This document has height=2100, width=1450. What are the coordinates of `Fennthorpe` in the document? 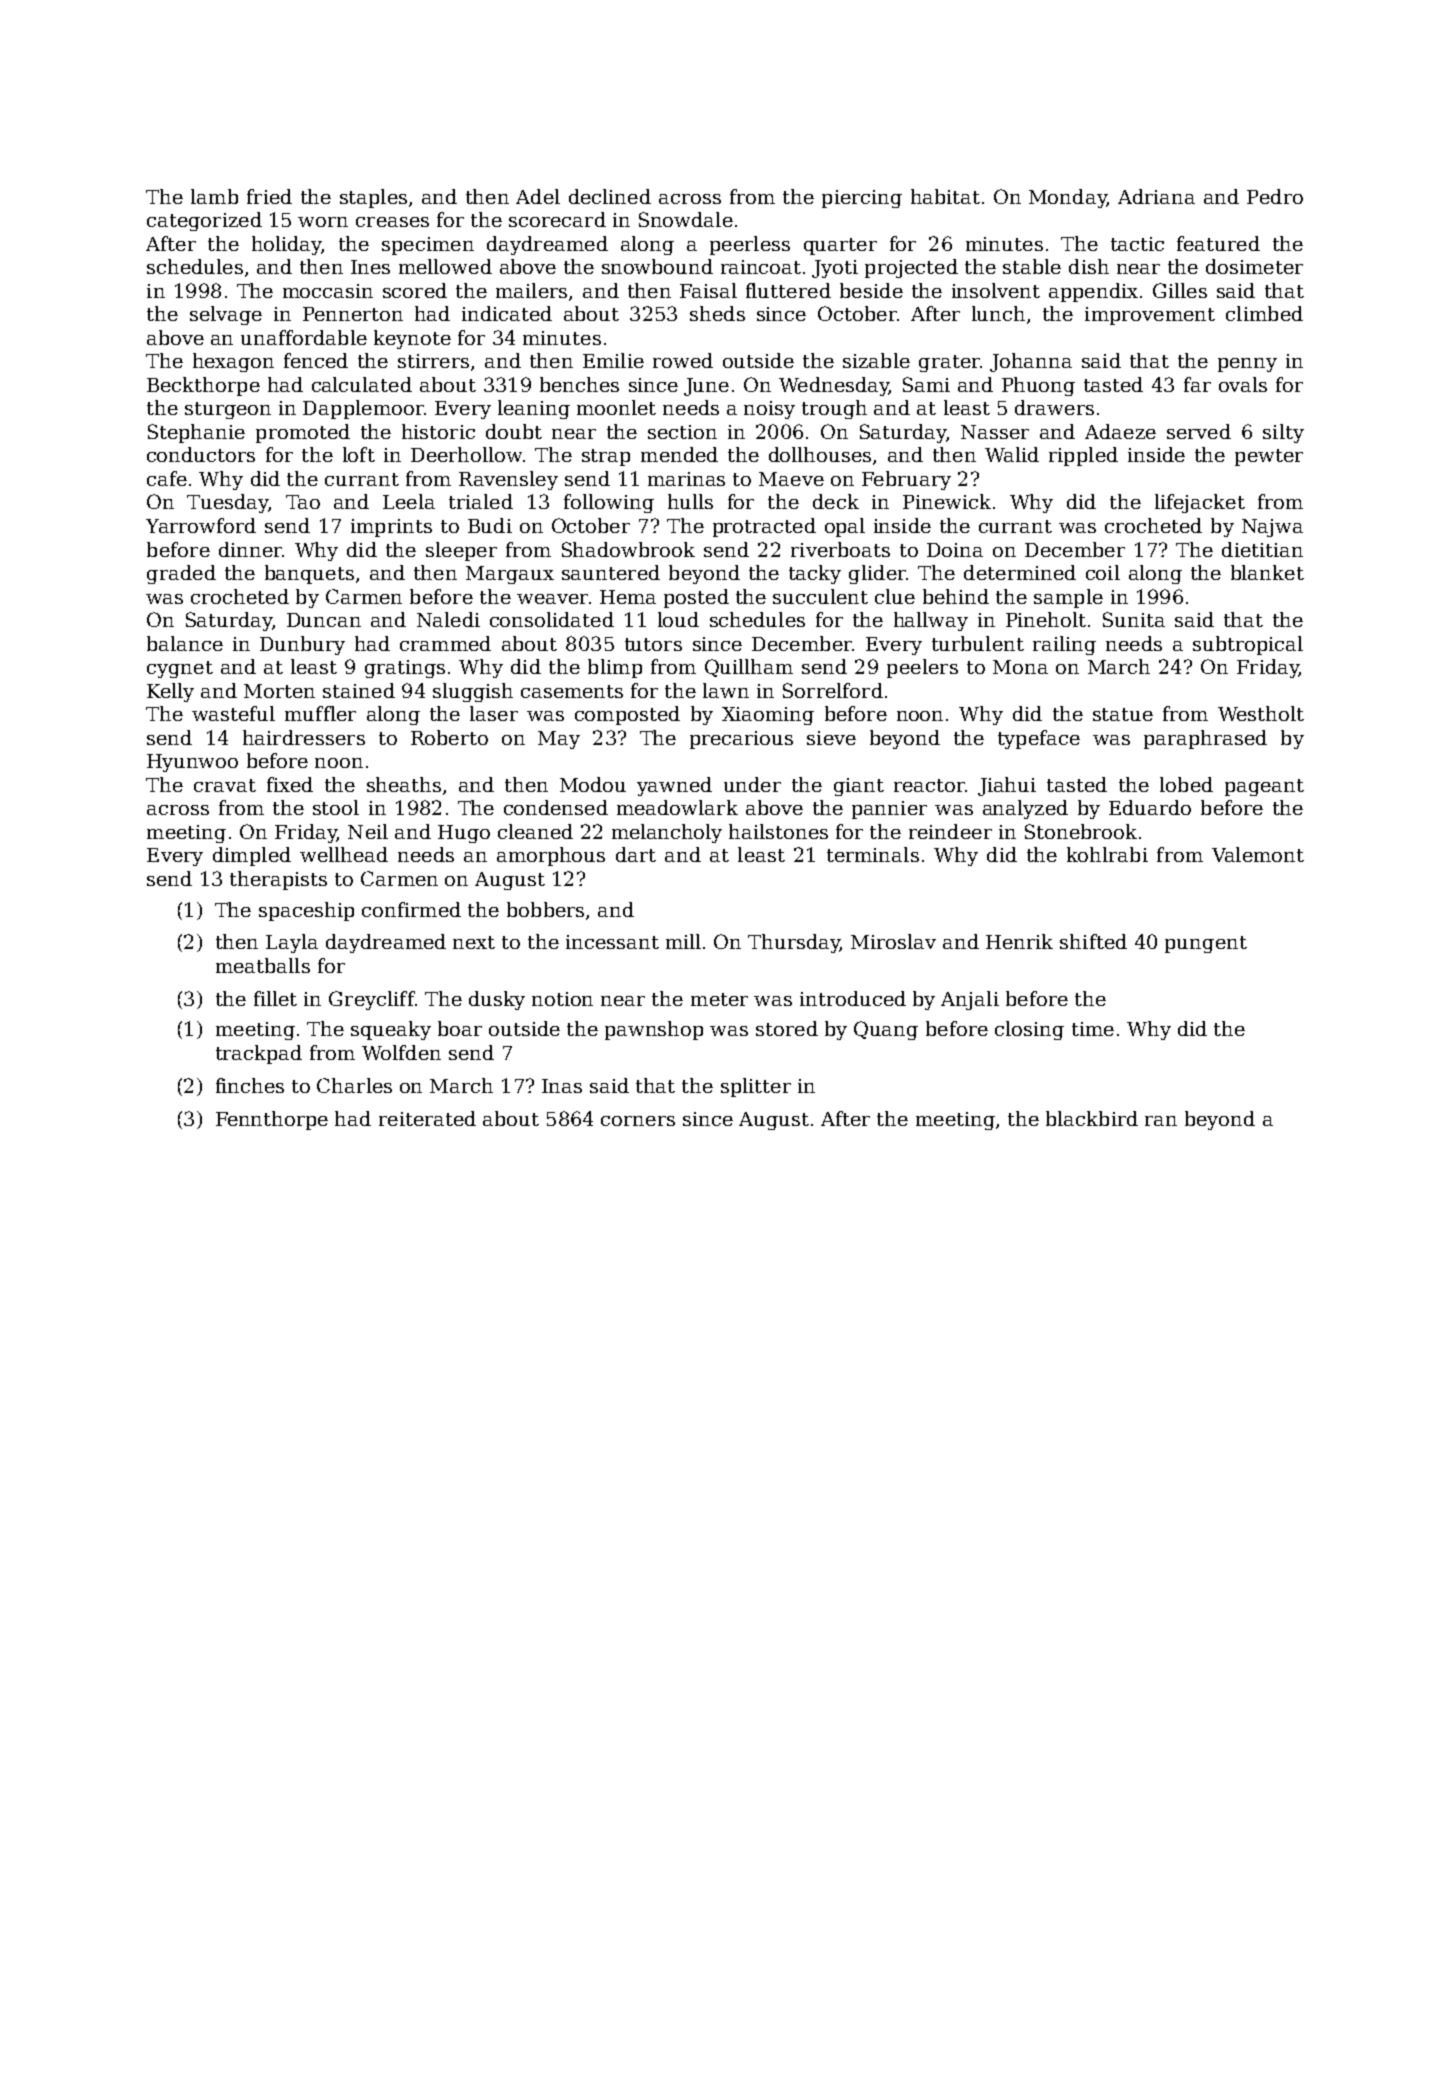 It's located at (272, 1120).
